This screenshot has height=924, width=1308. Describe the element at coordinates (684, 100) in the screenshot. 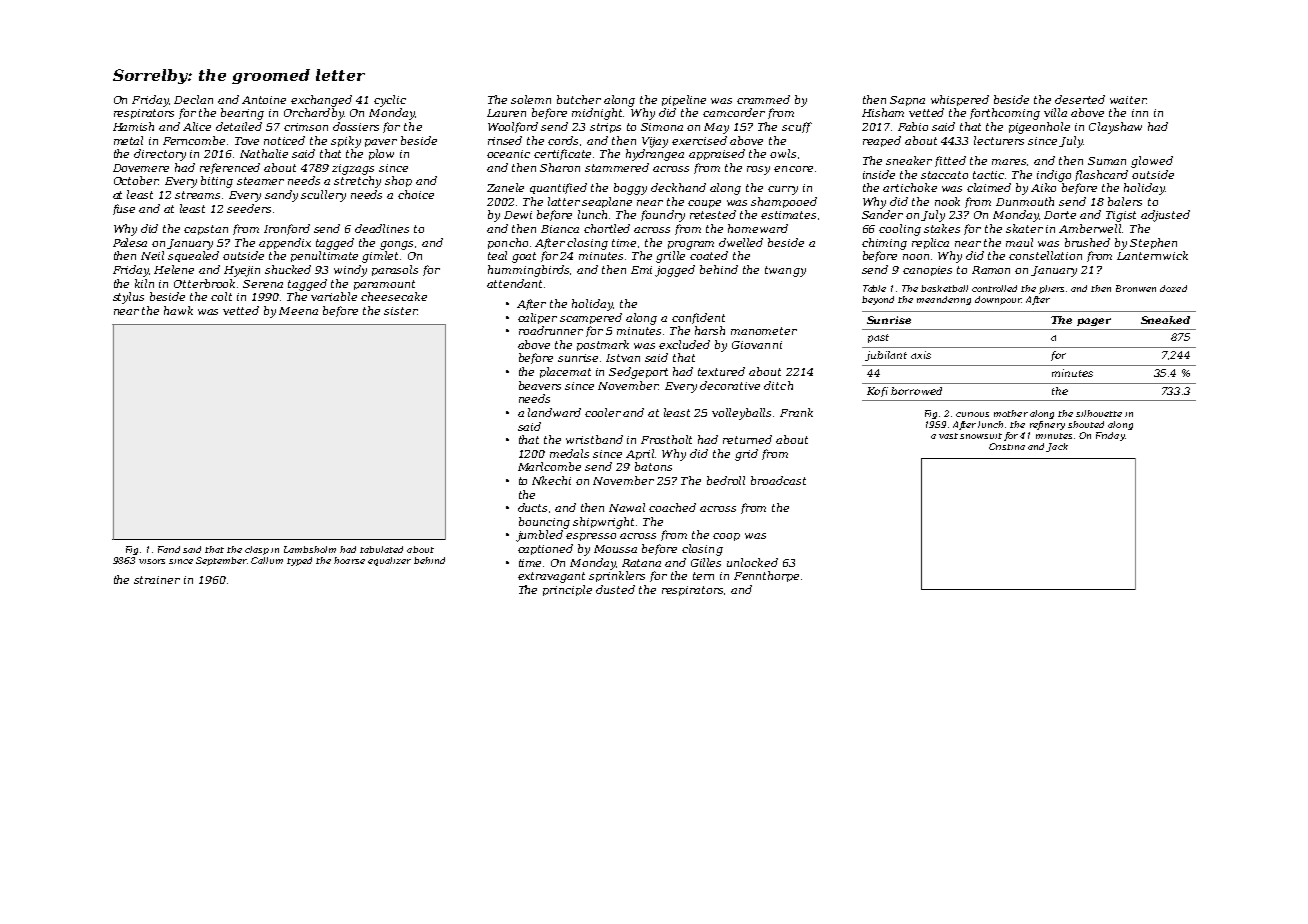

I see `pipeline` at that location.
